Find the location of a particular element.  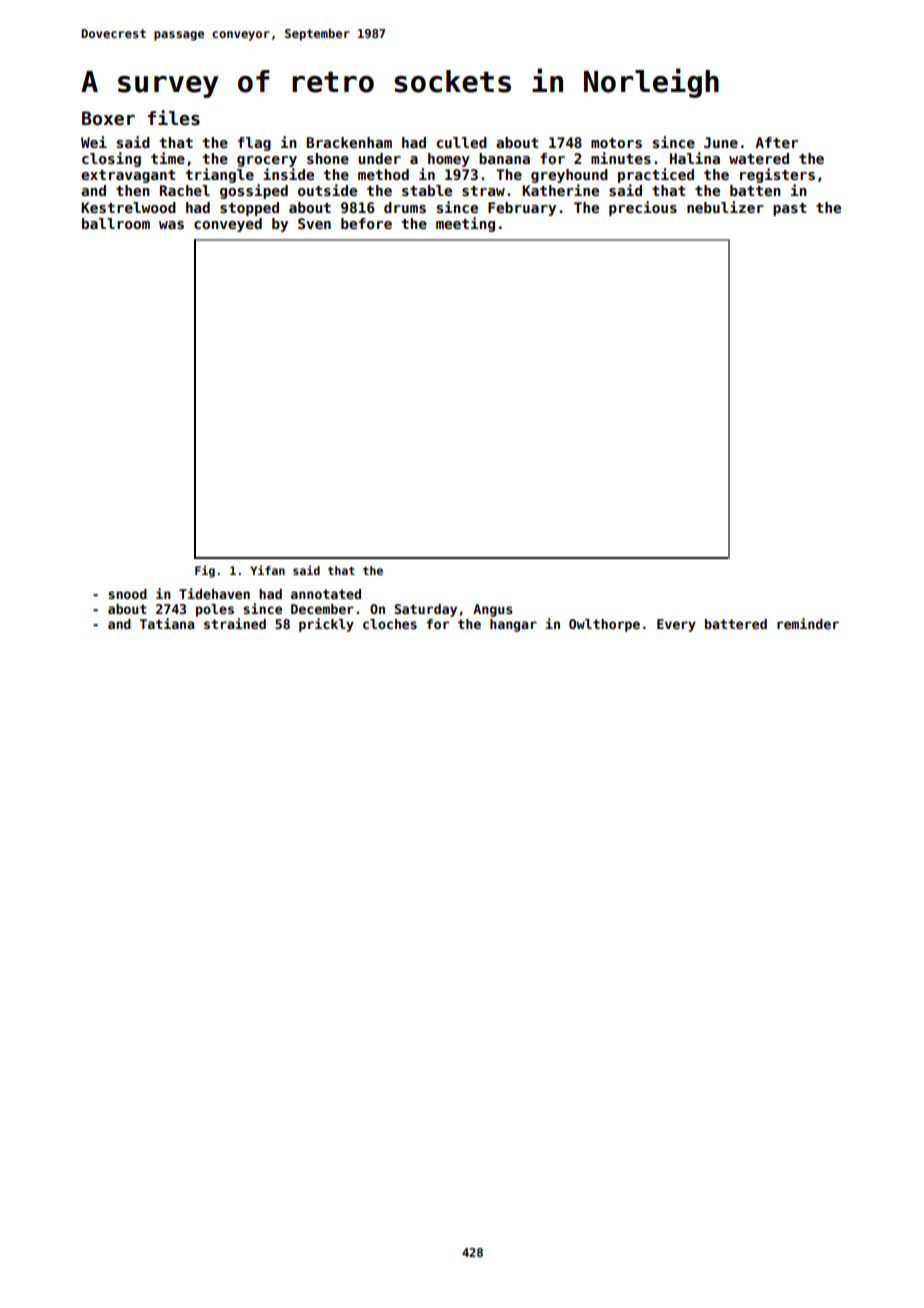

culled is located at coordinates (462, 142).
